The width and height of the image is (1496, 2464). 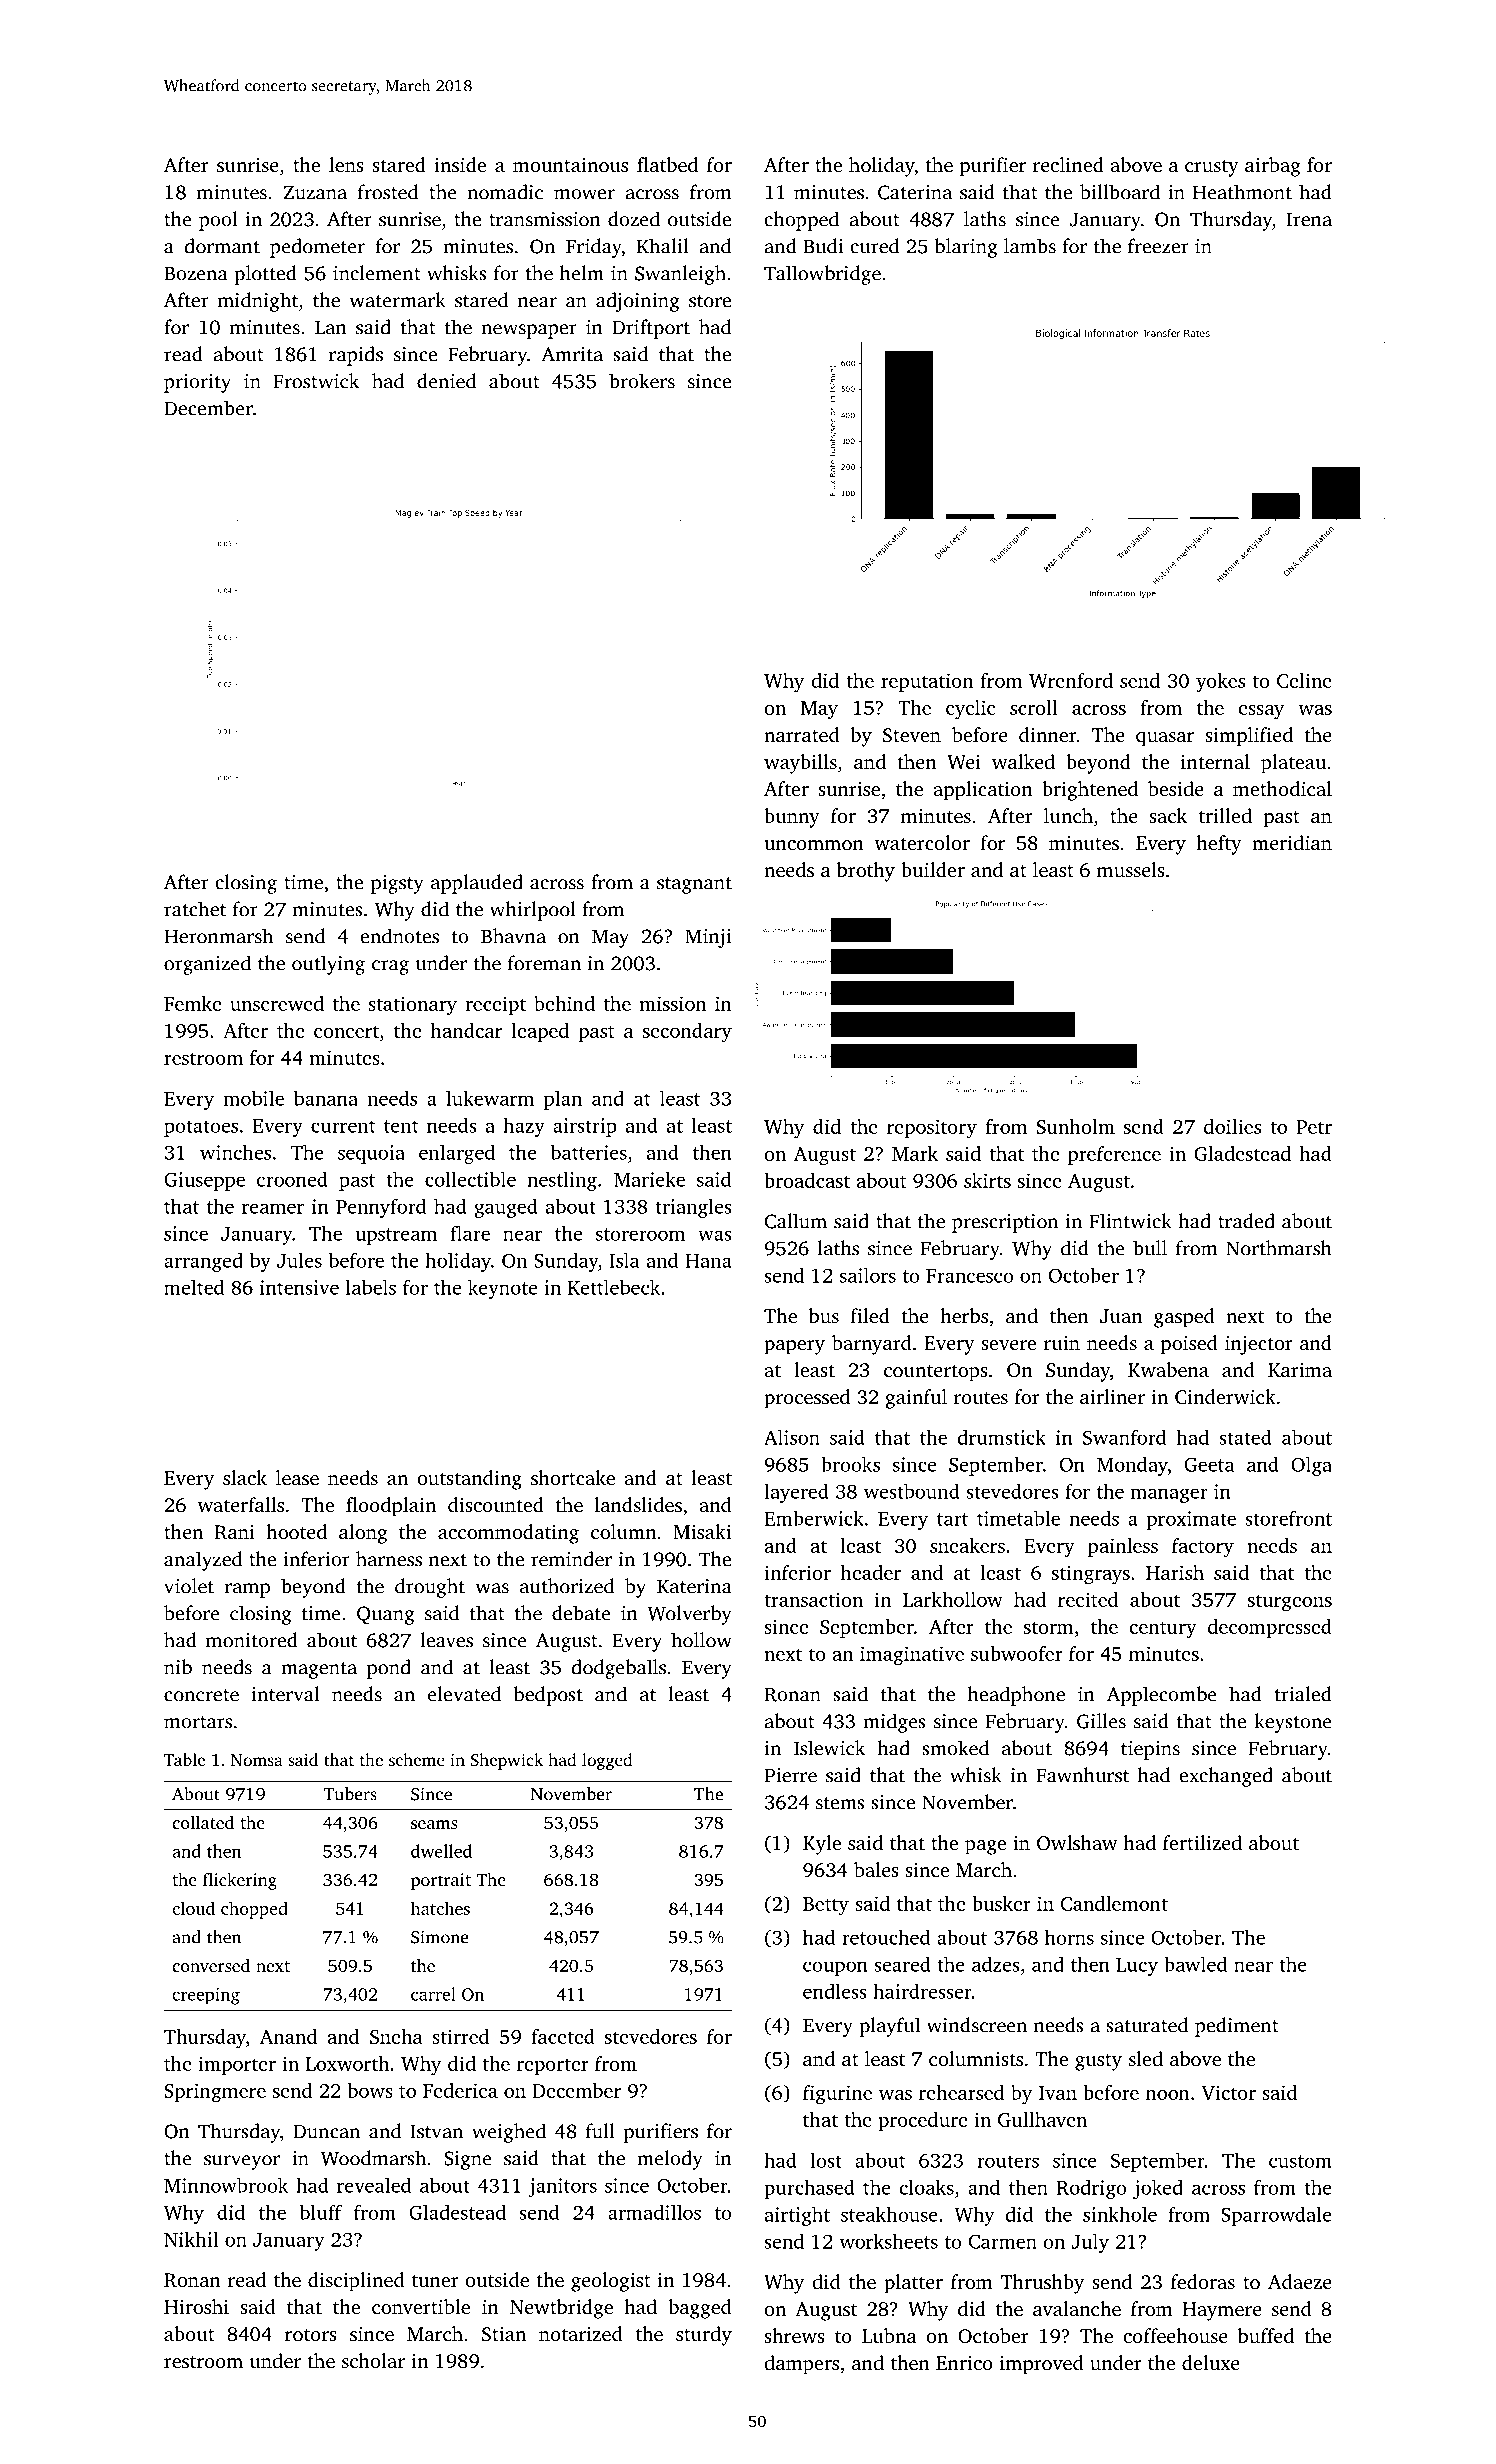 What do you see at coordinates (346, 164) in the image?
I see `lens` at bounding box center [346, 164].
